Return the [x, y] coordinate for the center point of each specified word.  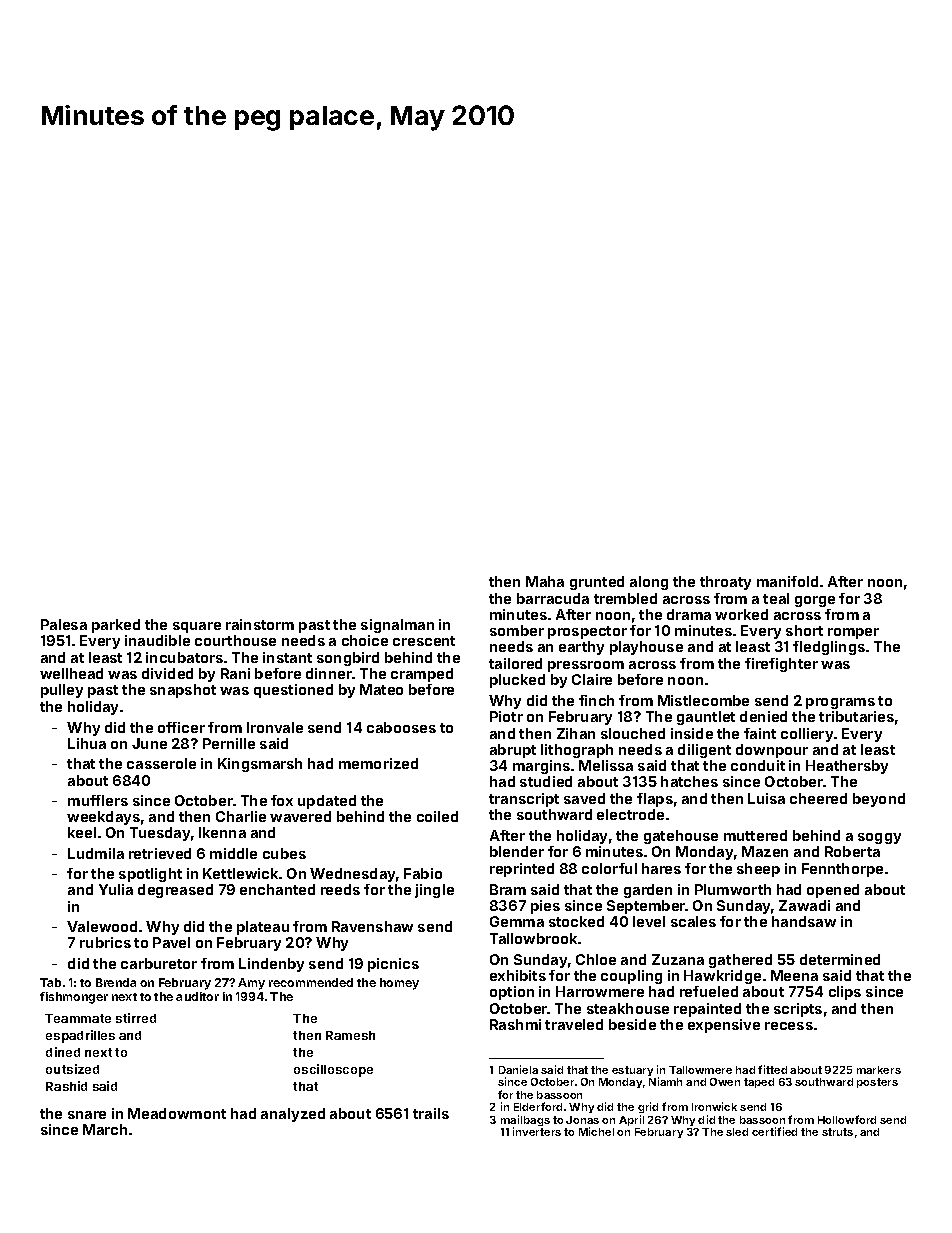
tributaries [856, 716]
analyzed [293, 1115]
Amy [251, 984]
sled [737, 1132]
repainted [707, 1010]
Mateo [381, 689]
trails [431, 1113]
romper [853, 633]
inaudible [157, 640]
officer [181, 727]
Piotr [506, 716]
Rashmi [515, 1024]
